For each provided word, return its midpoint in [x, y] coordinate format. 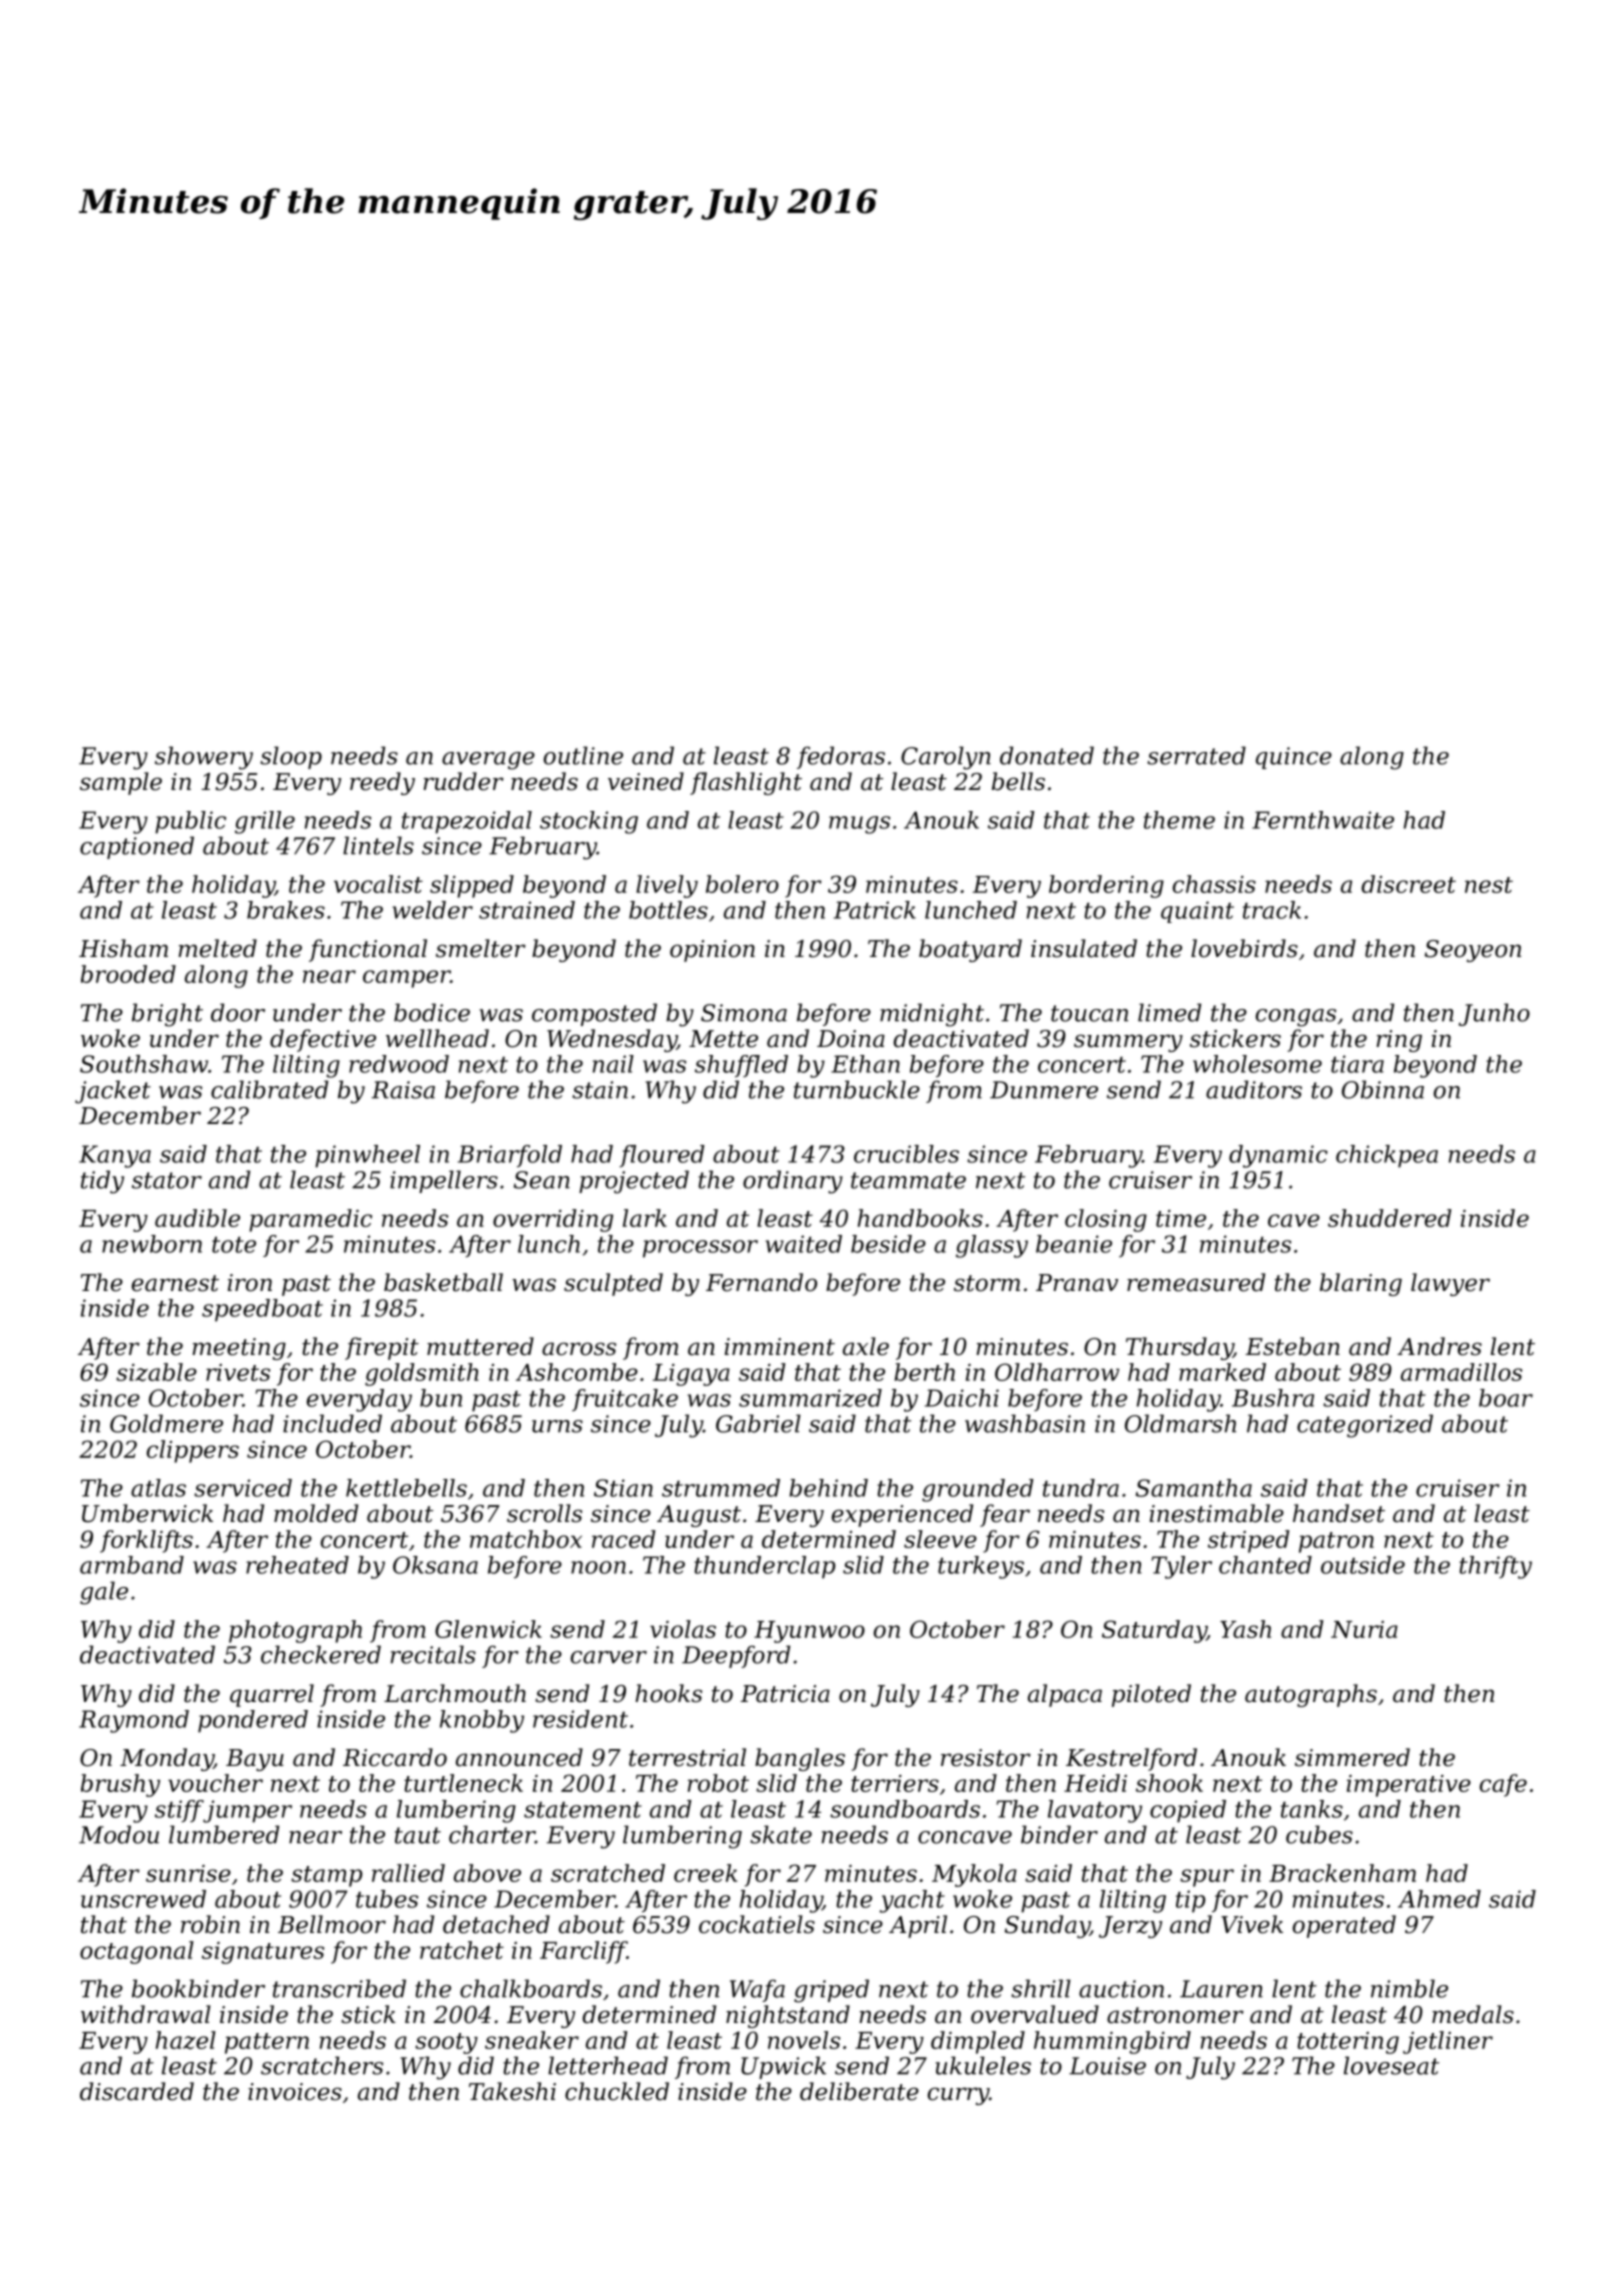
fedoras [841, 757]
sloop [291, 757]
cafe [1503, 1785]
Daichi [962, 1398]
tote [234, 1245]
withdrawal [145, 2014]
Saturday [1154, 1631]
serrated [1196, 755]
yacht [912, 1901]
